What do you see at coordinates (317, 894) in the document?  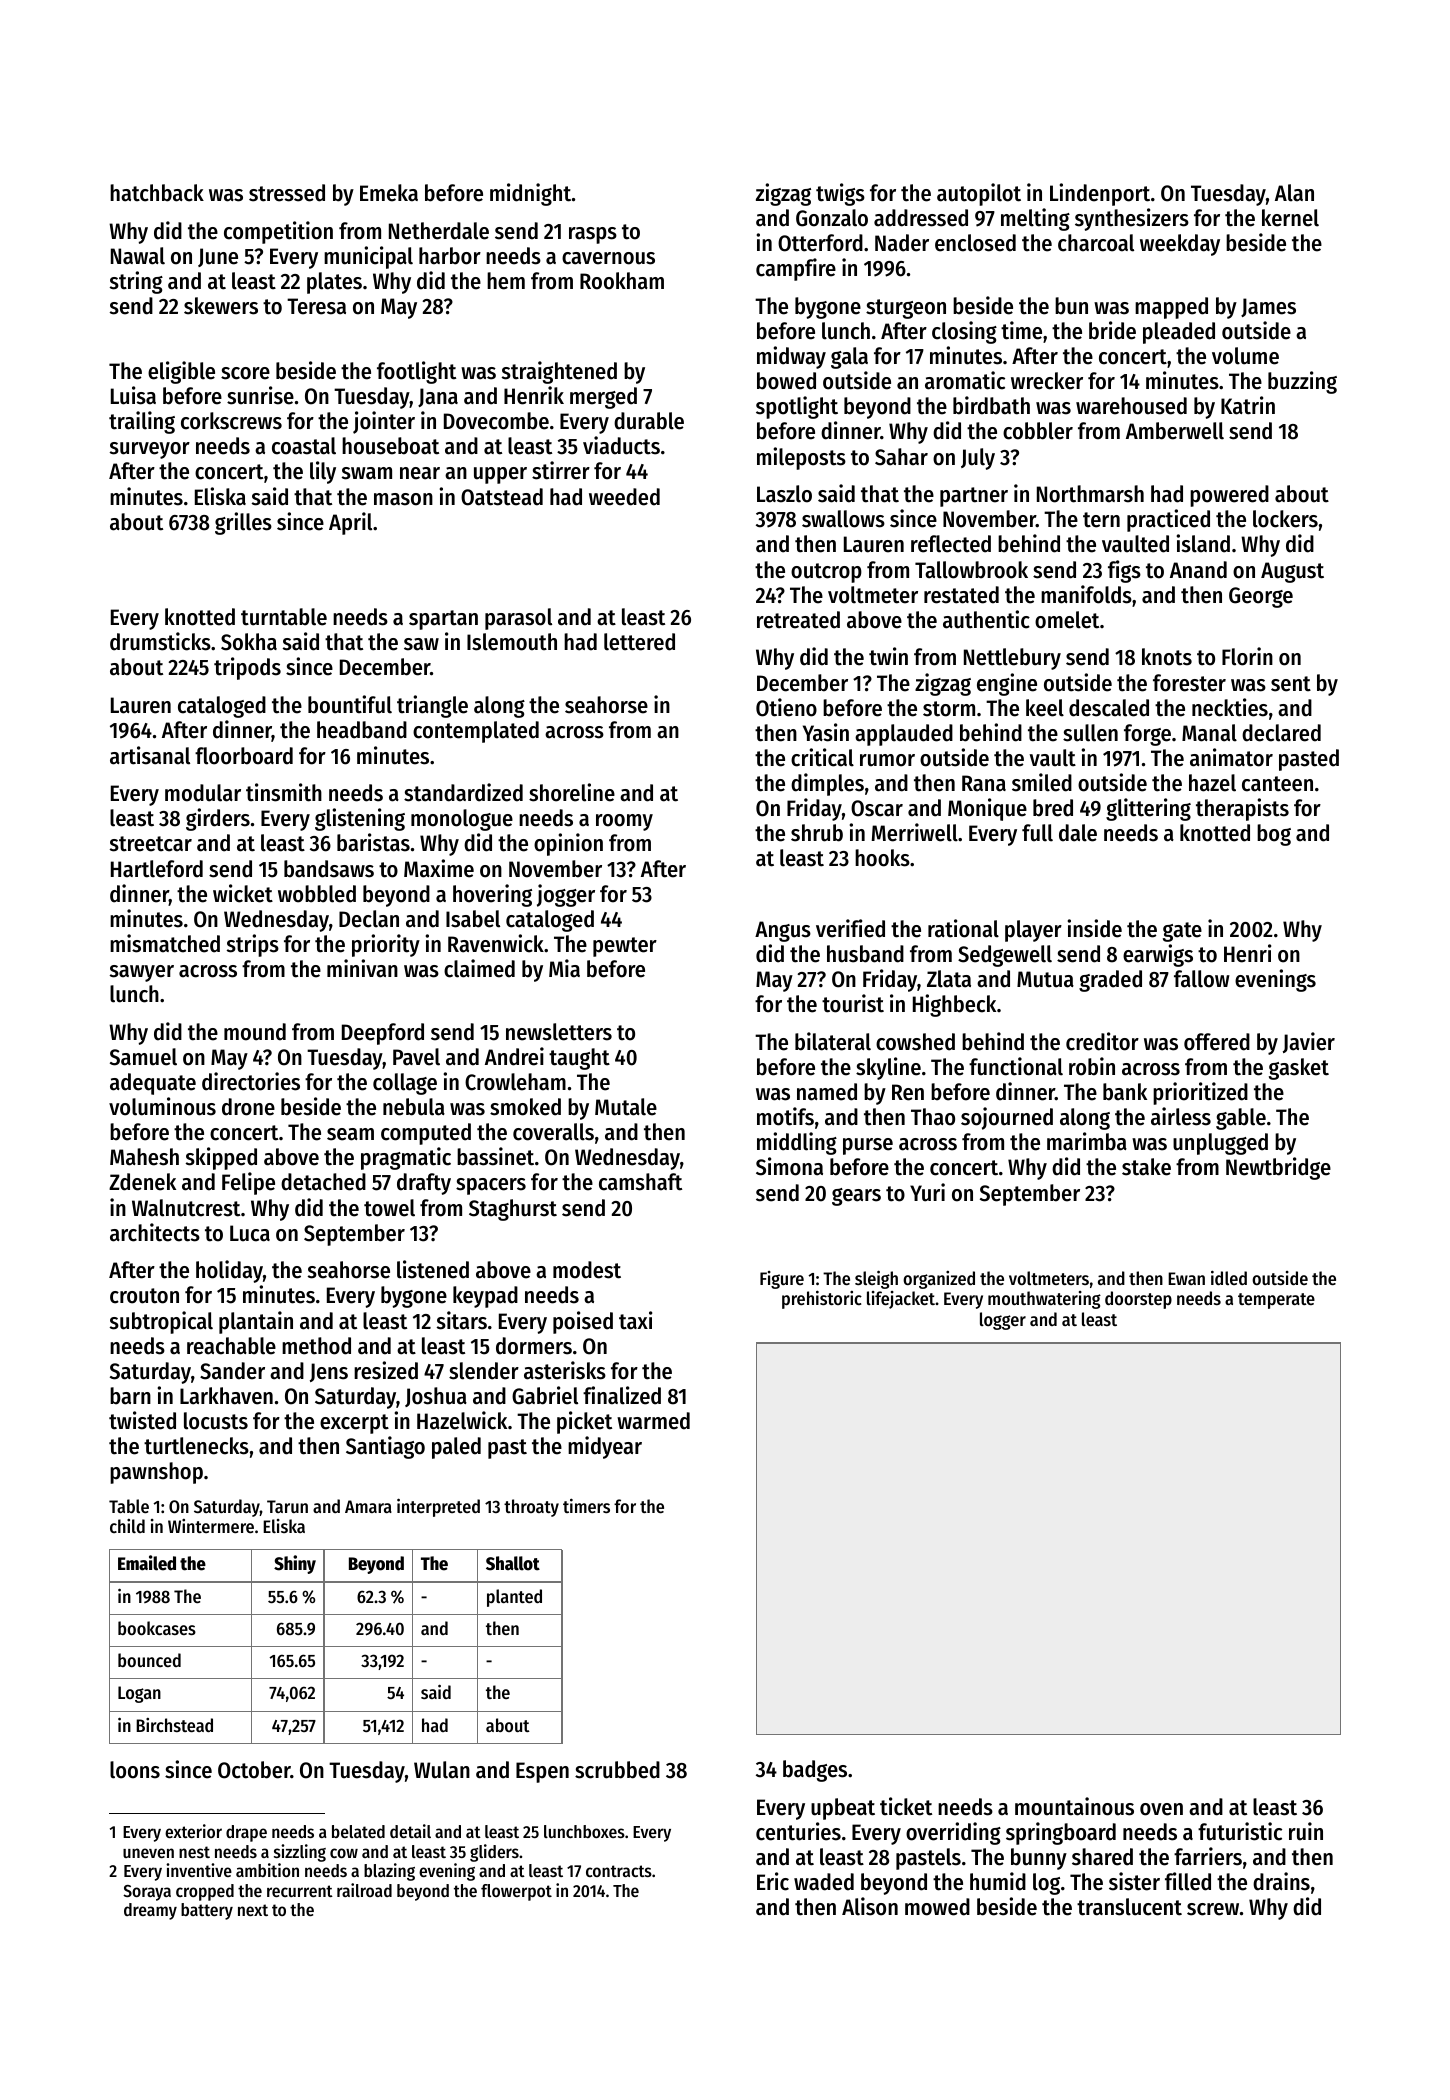 I see `wobbled` at bounding box center [317, 894].
